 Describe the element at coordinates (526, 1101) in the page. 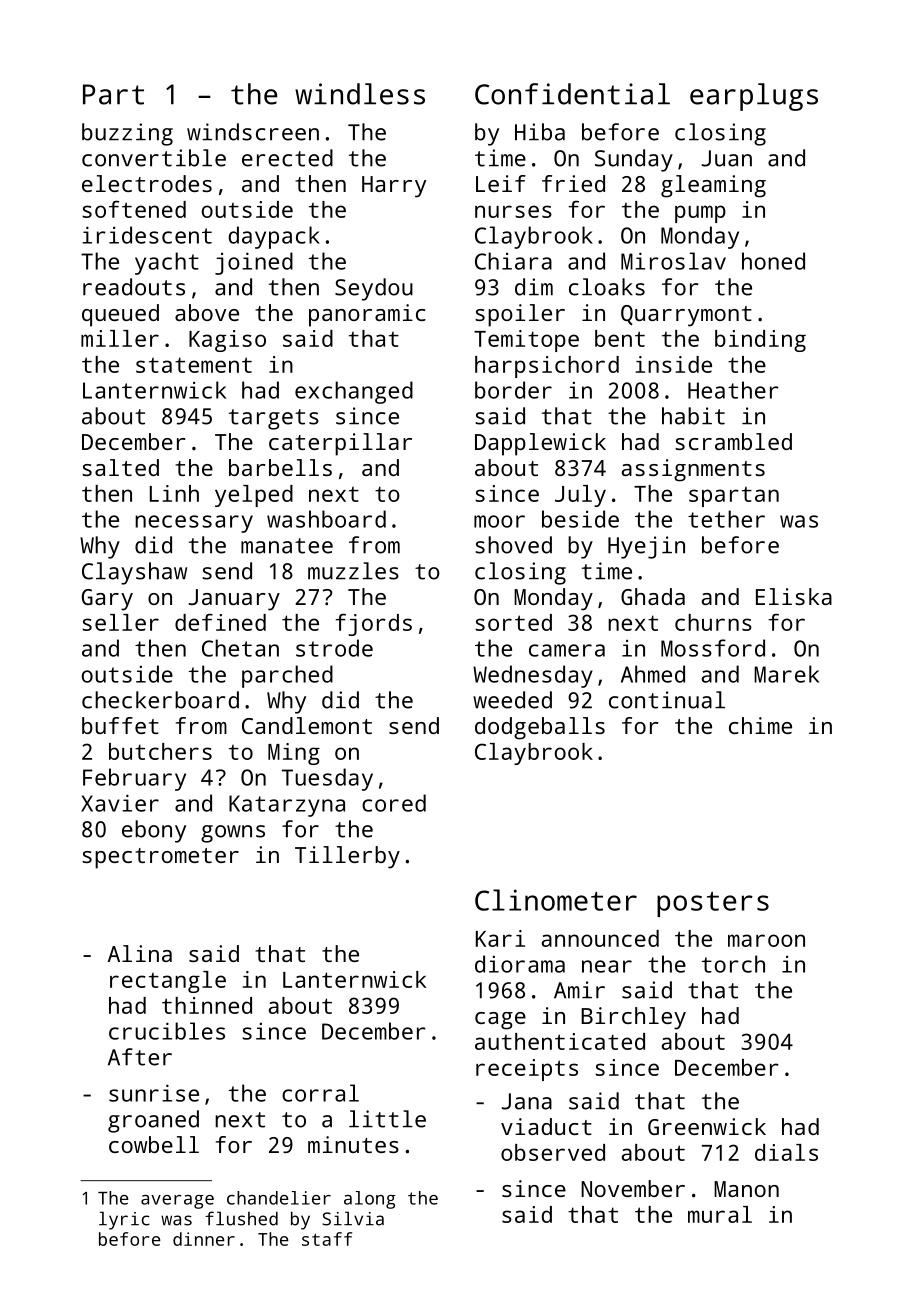

I see `Jana` at that location.
